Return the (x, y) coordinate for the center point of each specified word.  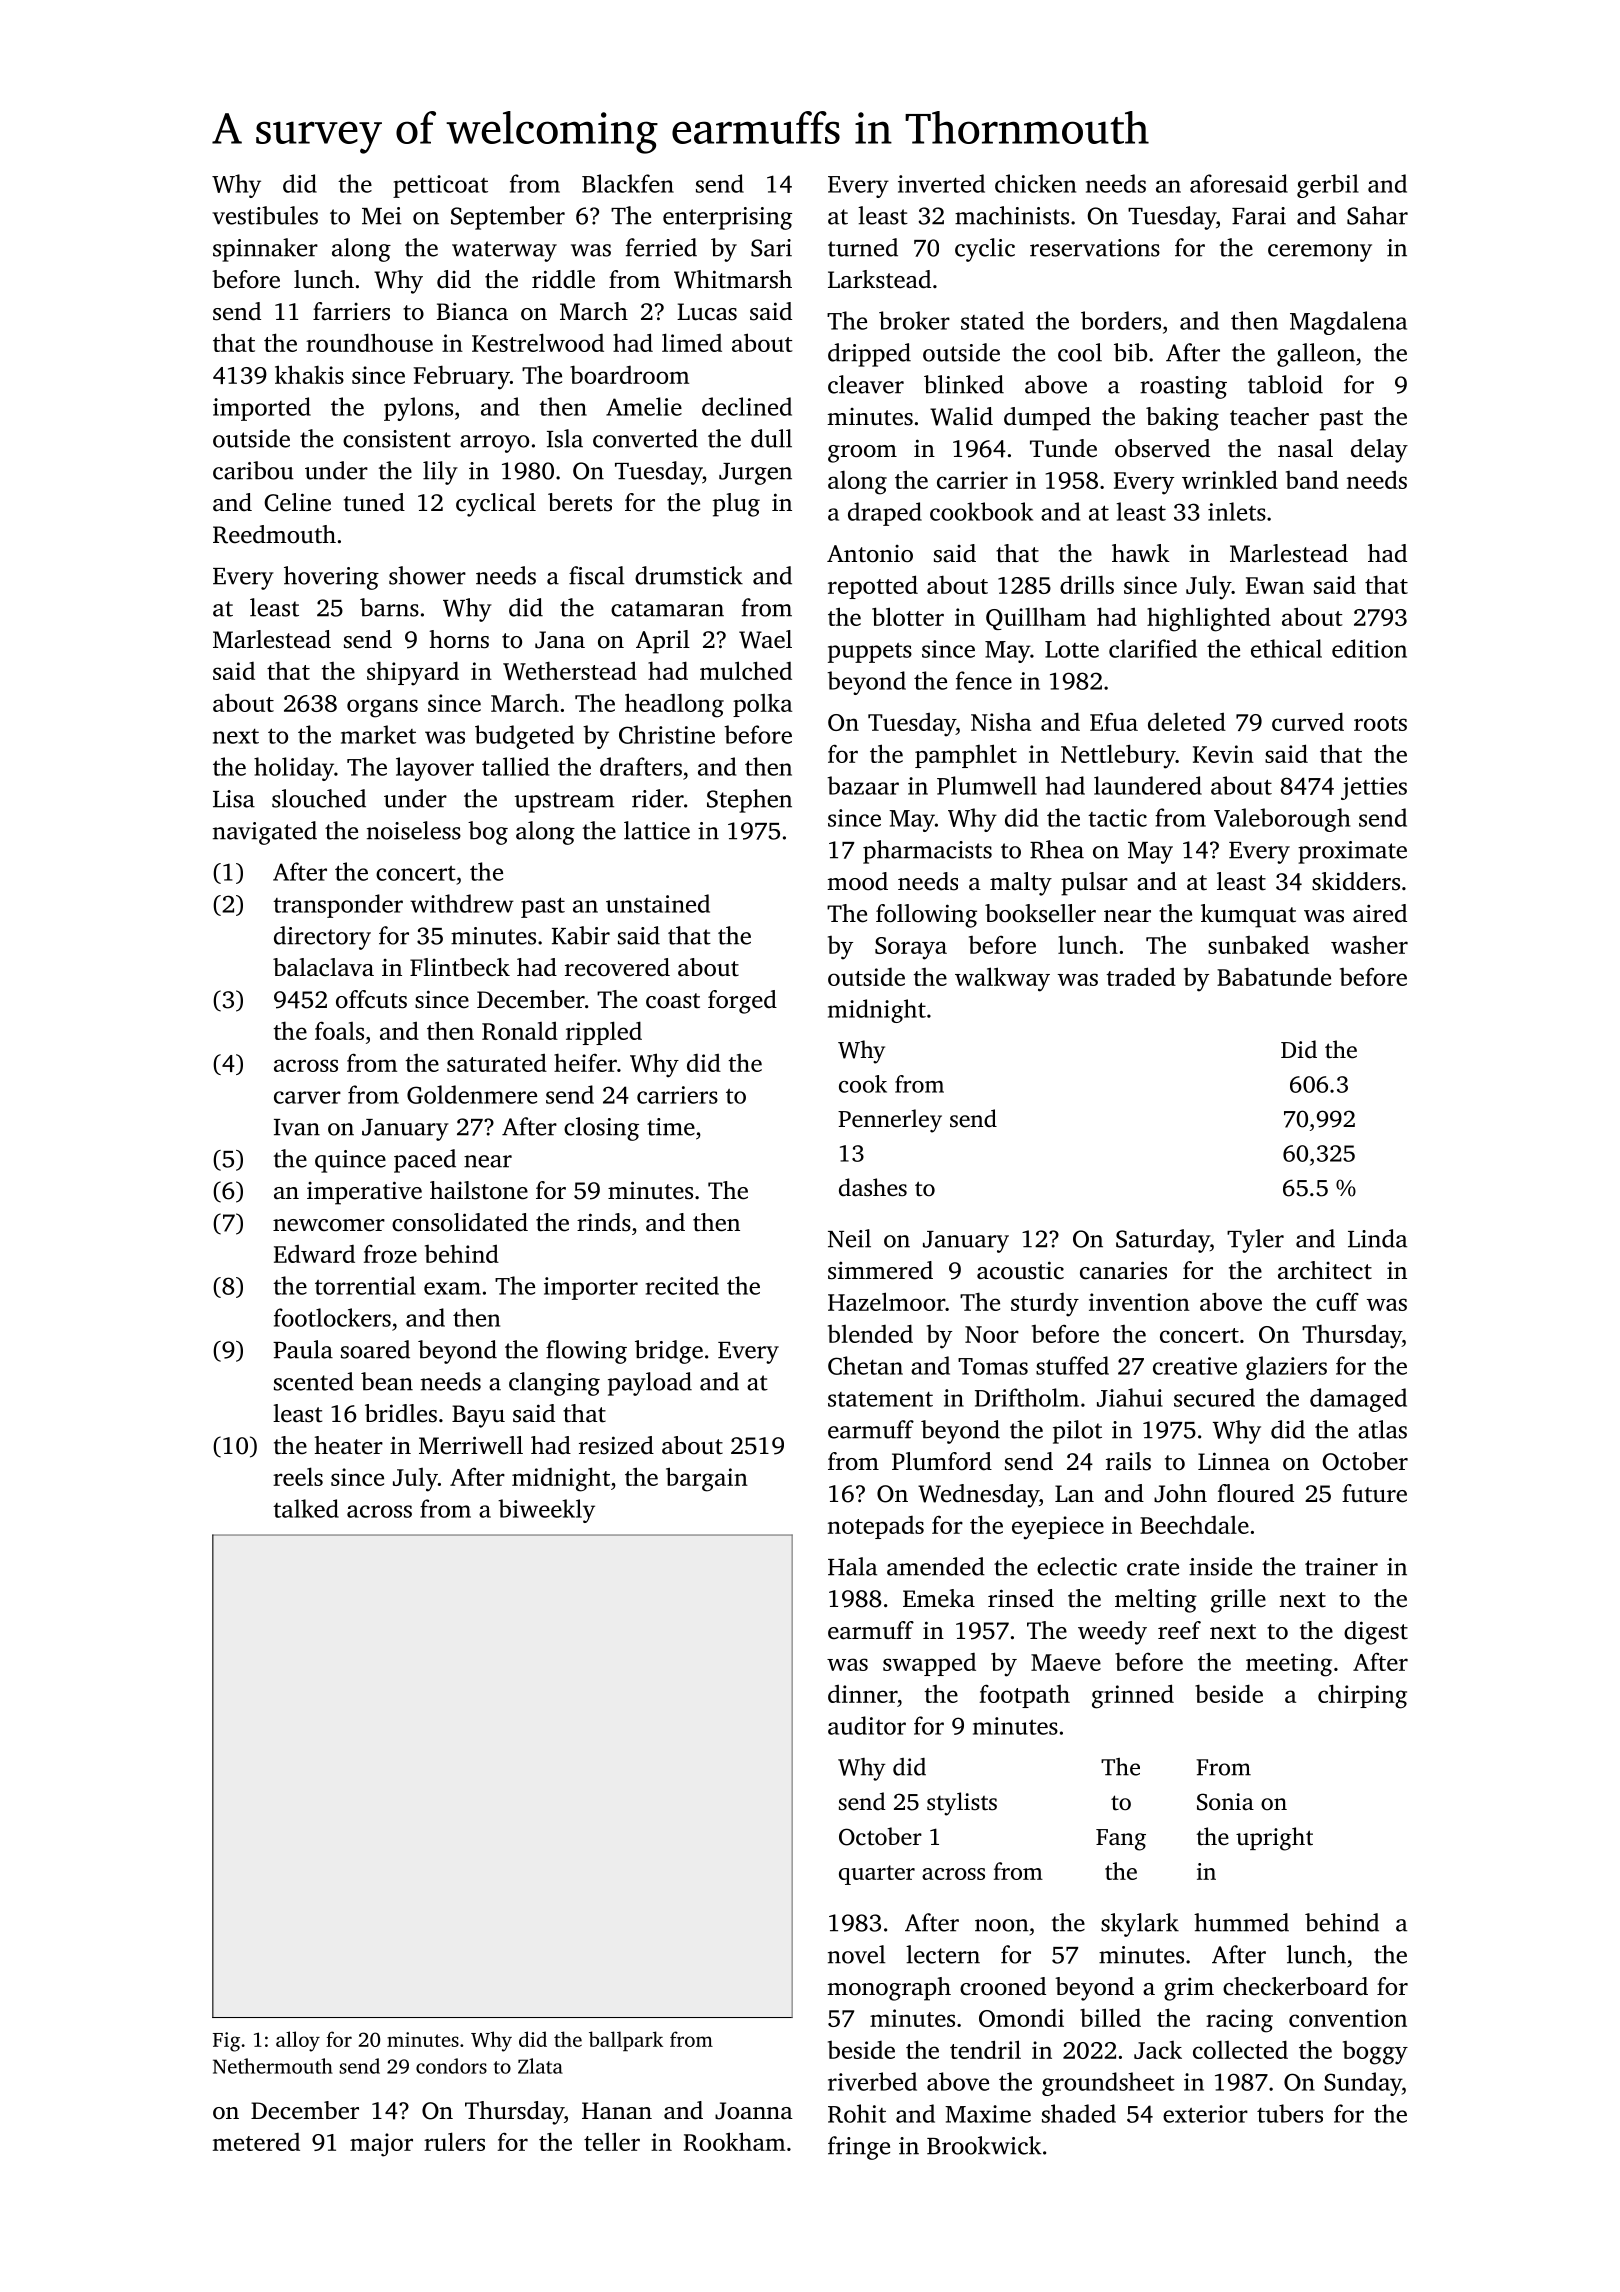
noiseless (414, 830)
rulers (454, 2141)
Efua (1114, 721)
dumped (1047, 419)
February (461, 377)
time (671, 1127)
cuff (1337, 1301)
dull (771, 438)
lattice (657, 830)
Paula (303, 1349)
